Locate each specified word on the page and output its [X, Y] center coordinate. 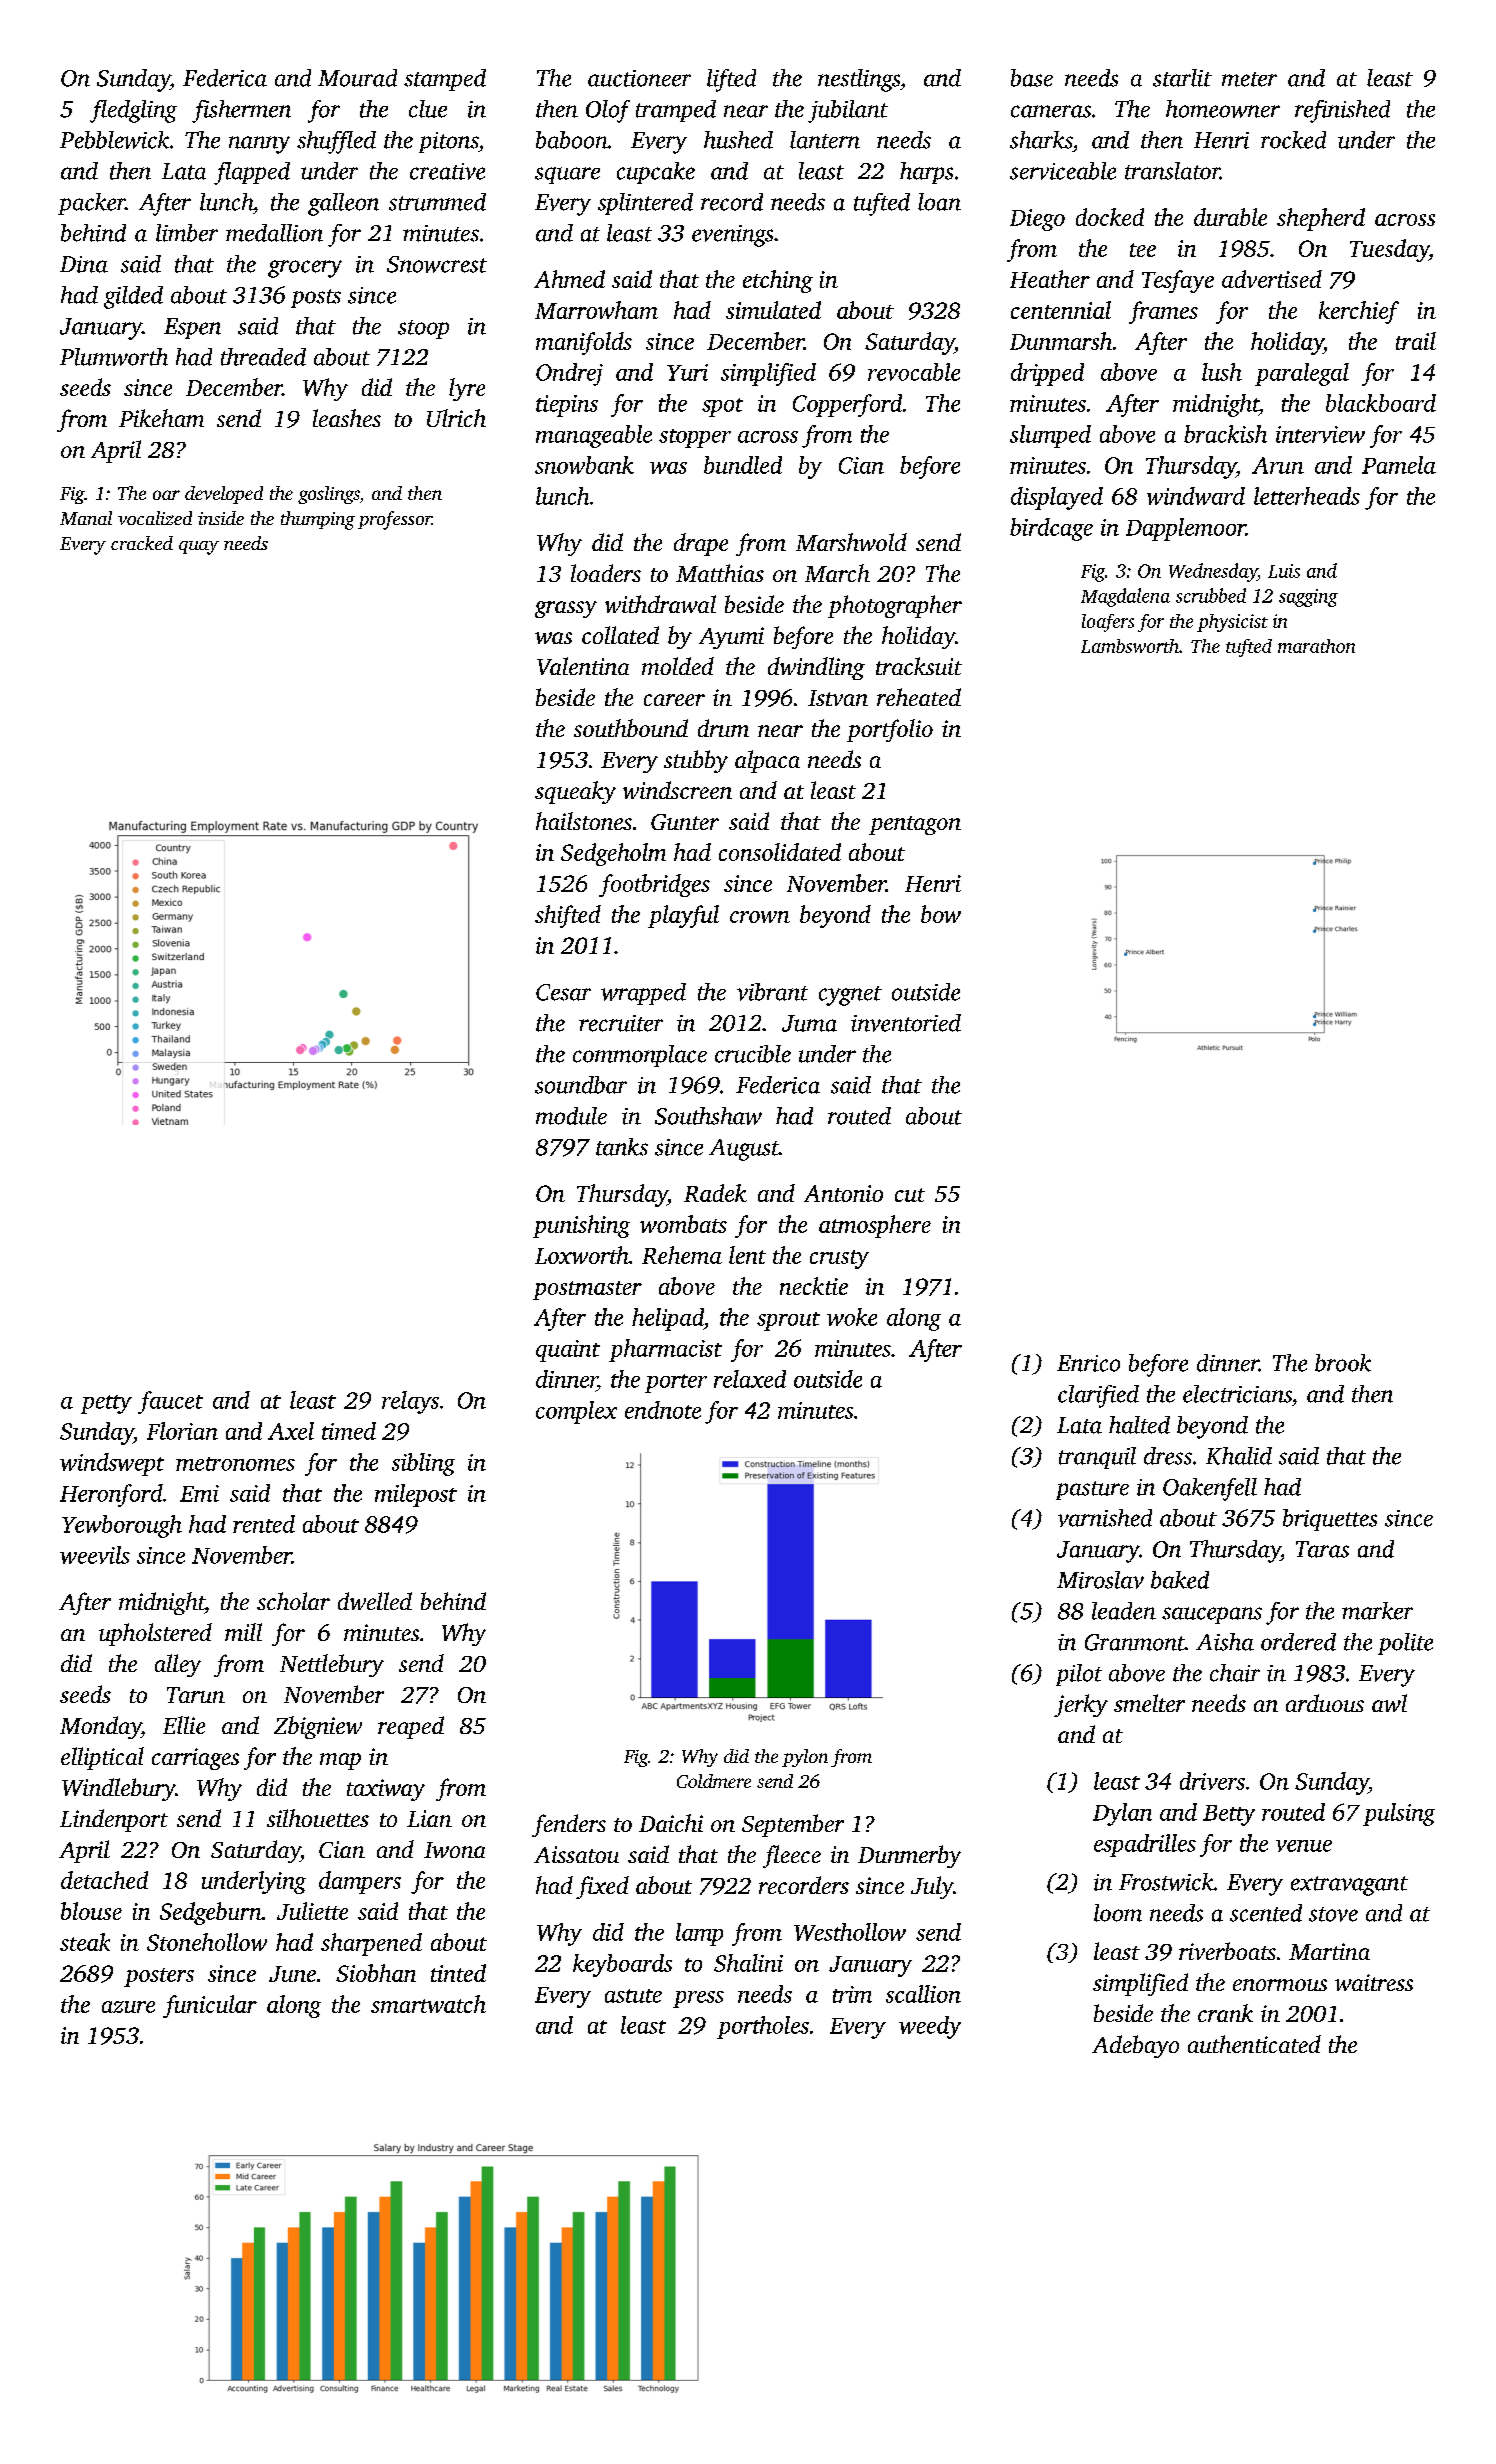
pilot [1079, 1675]
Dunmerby [909, 1856]
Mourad [357, 78]
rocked [1293, 140]
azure [128, 2007]
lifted [731, 80]
